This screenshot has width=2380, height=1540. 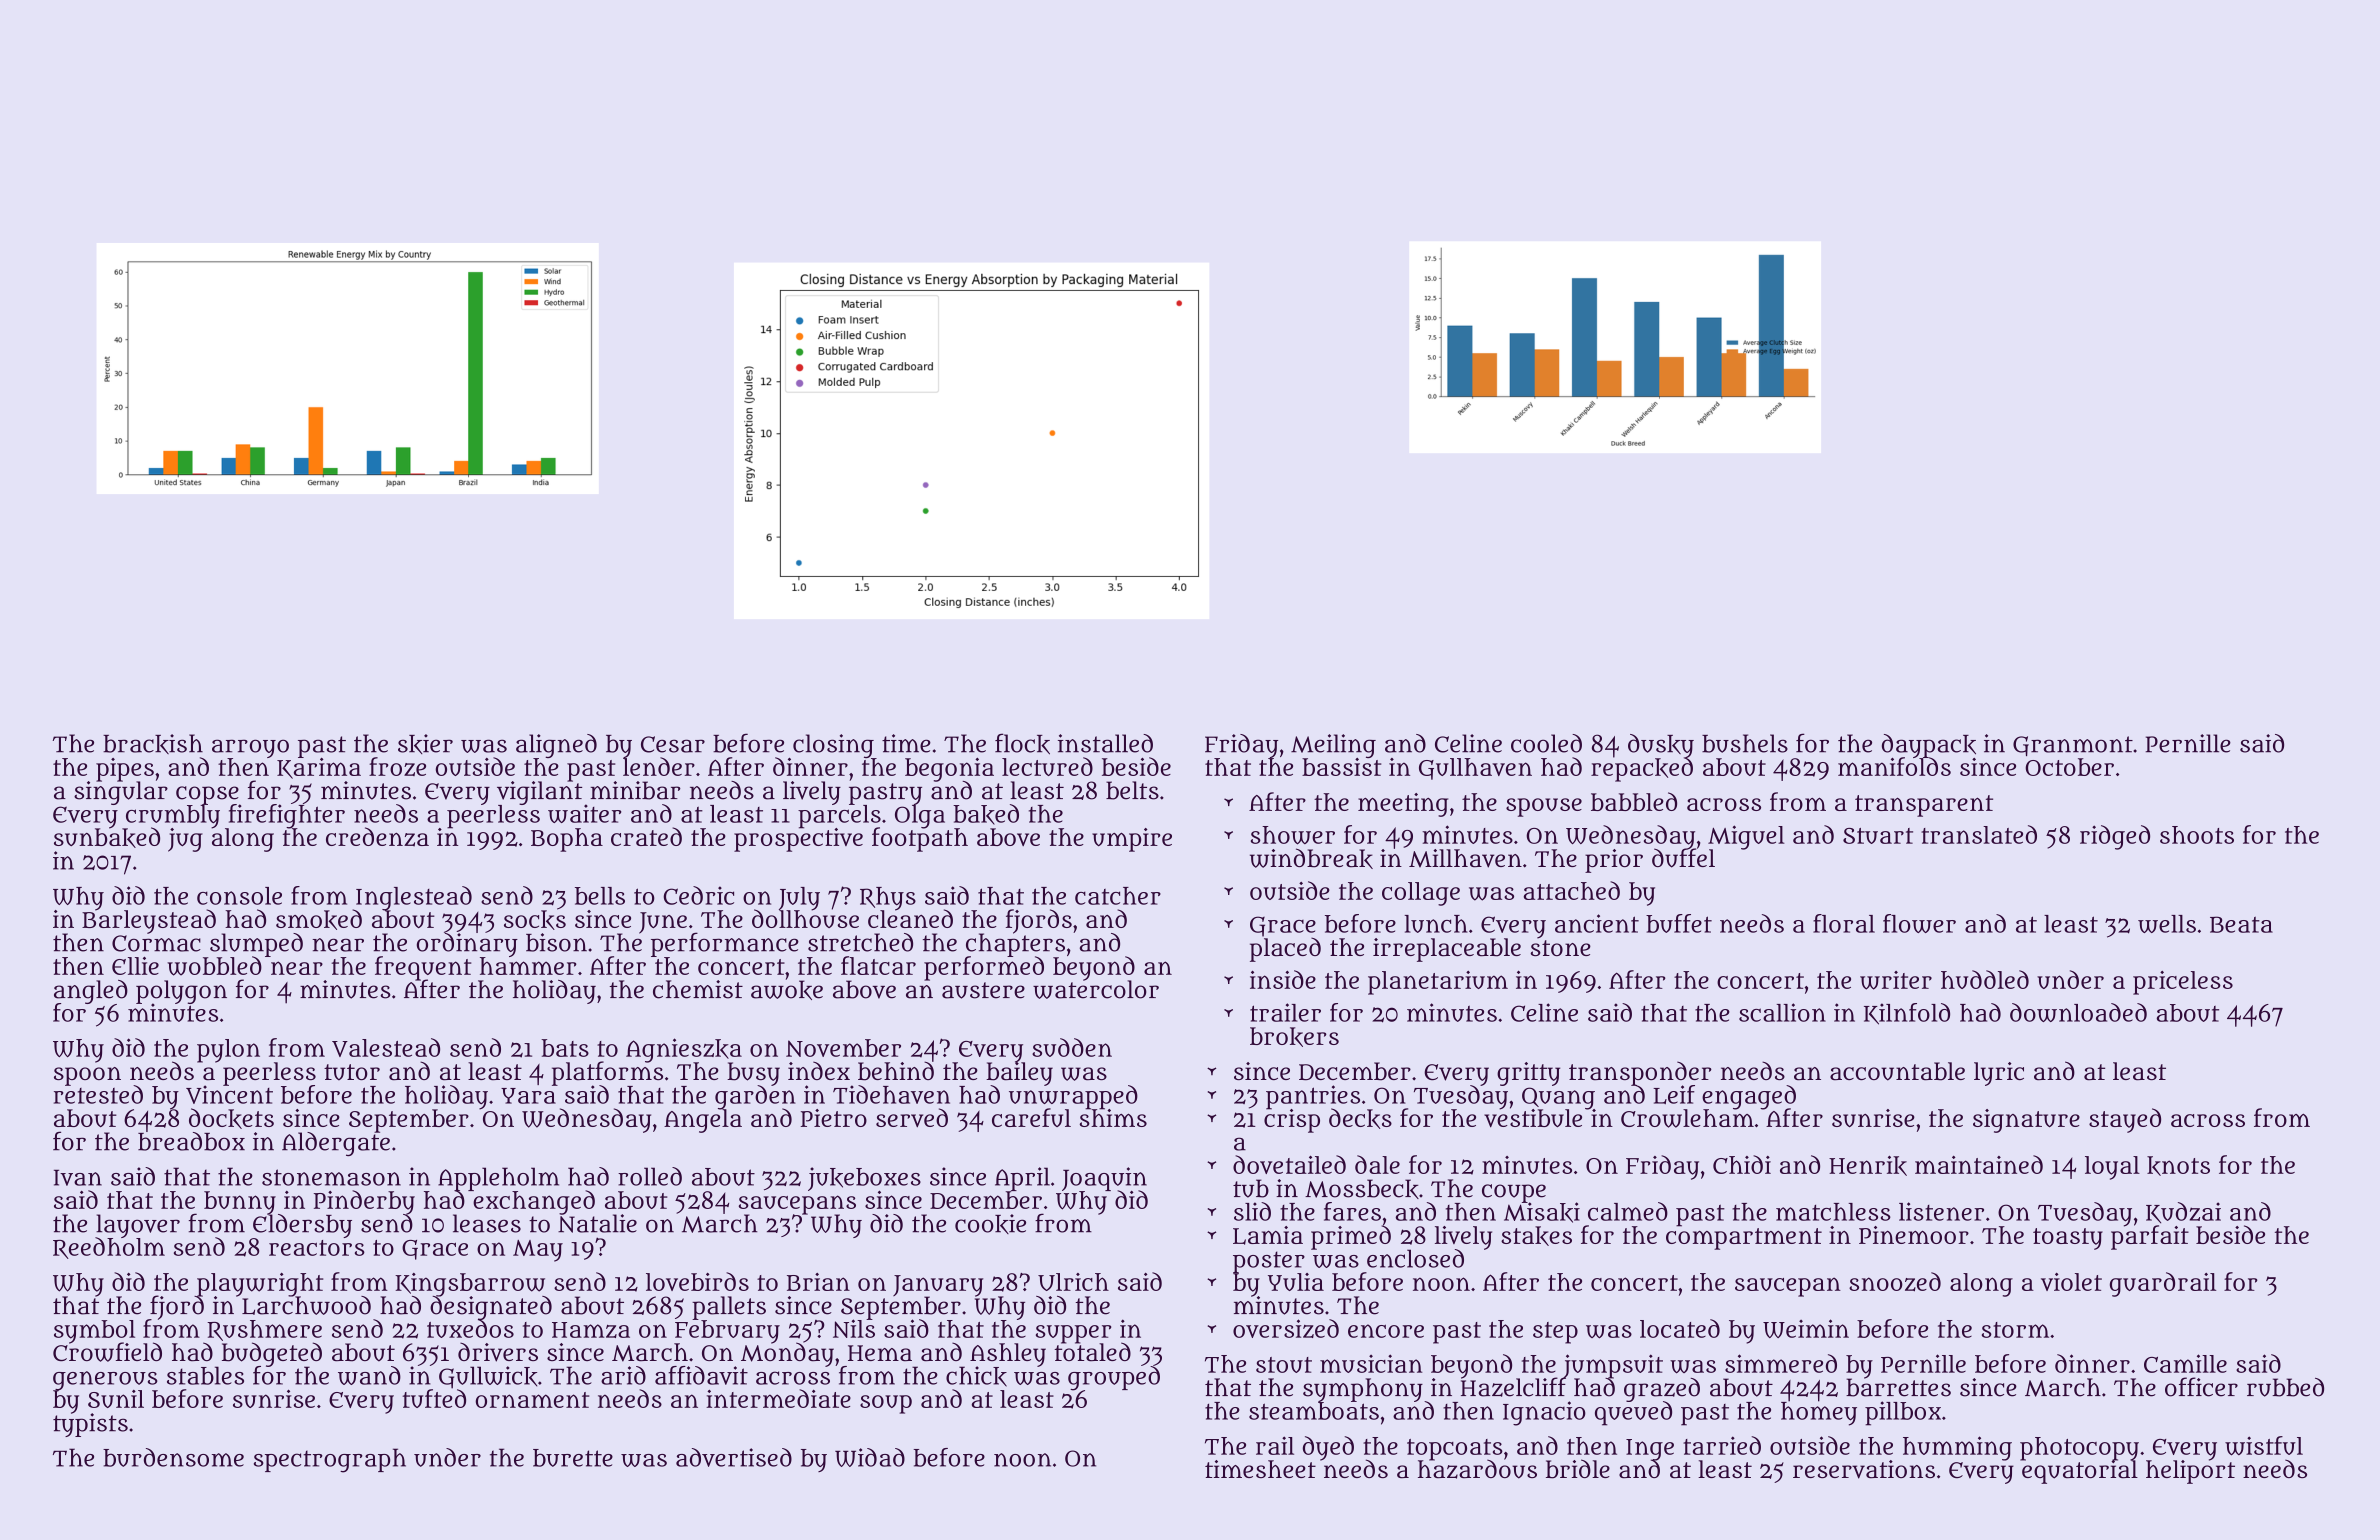 I want to click on topcoats, so click(x=1455, y=1449).
